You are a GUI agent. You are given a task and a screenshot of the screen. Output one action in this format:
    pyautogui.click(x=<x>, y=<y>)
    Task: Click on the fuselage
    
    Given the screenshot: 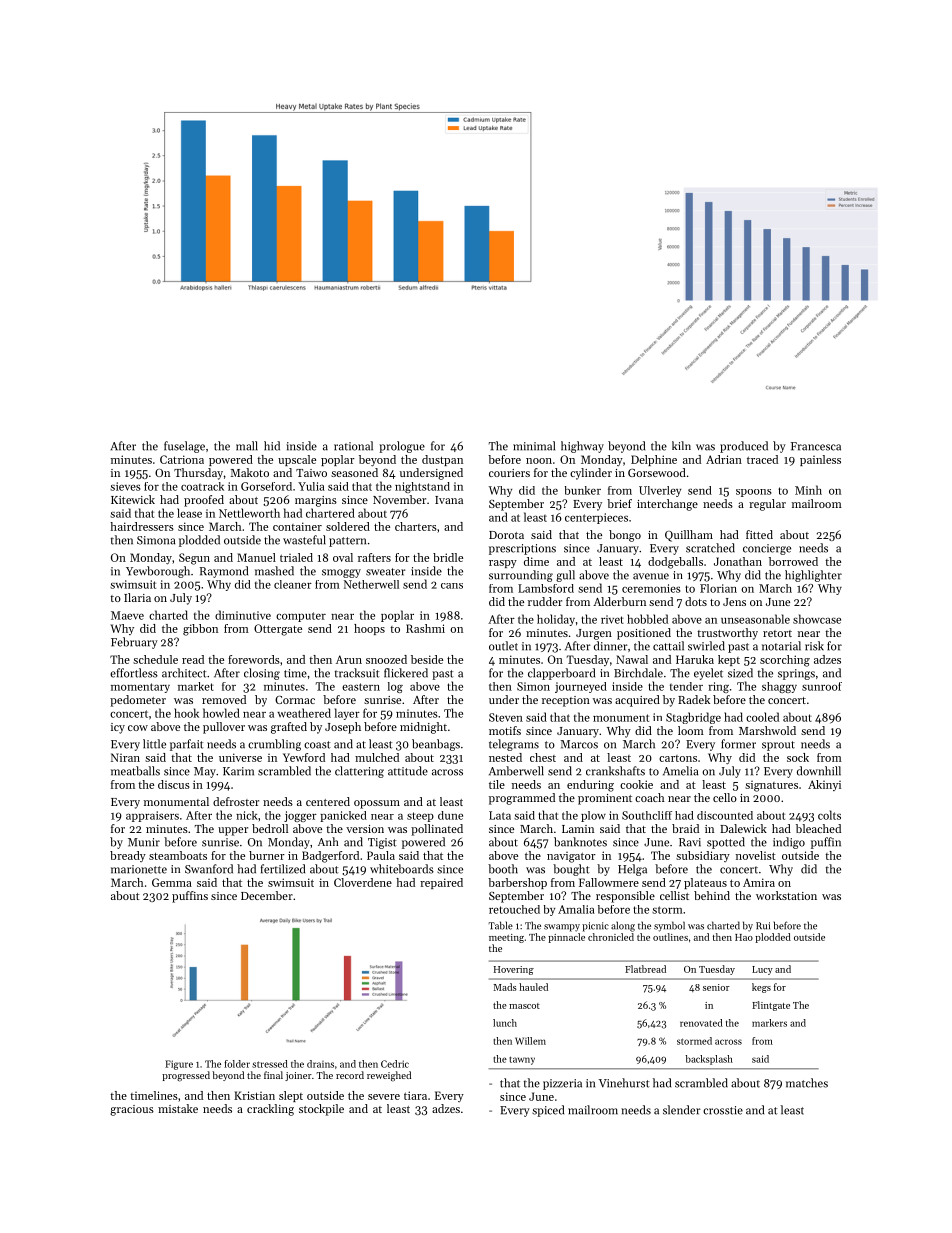 What is the action you would take?
    pyautogui.click(x=184, y=447)
